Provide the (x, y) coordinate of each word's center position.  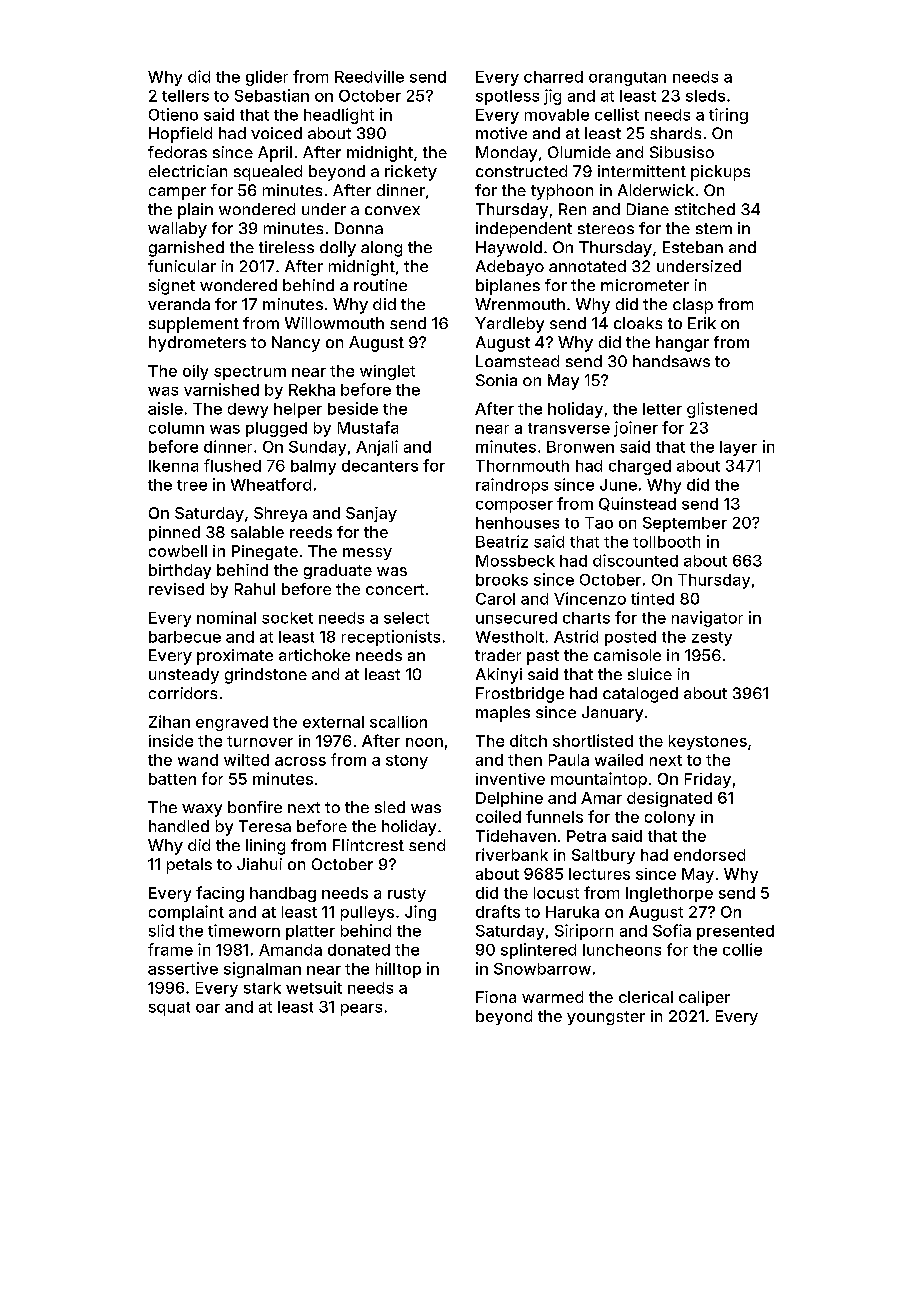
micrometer (645, 285)
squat (169, 1009)
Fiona (496, 997)
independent (524, 230)
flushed (232, 465)
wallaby (177, 230)
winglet (387, 372)
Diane (648, 209)
